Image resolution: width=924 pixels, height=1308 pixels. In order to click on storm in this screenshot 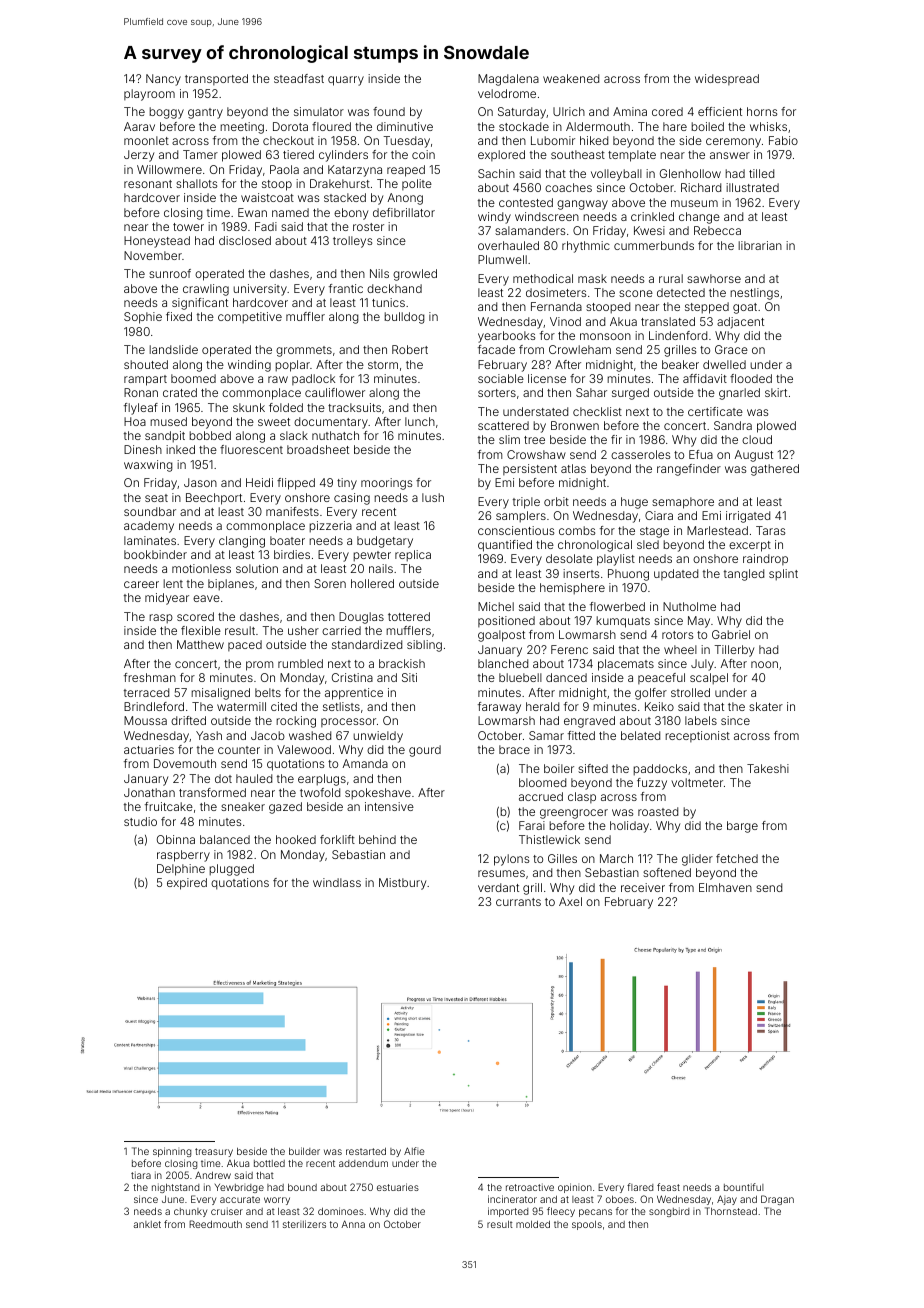, I will do `click(383, 365)`.
